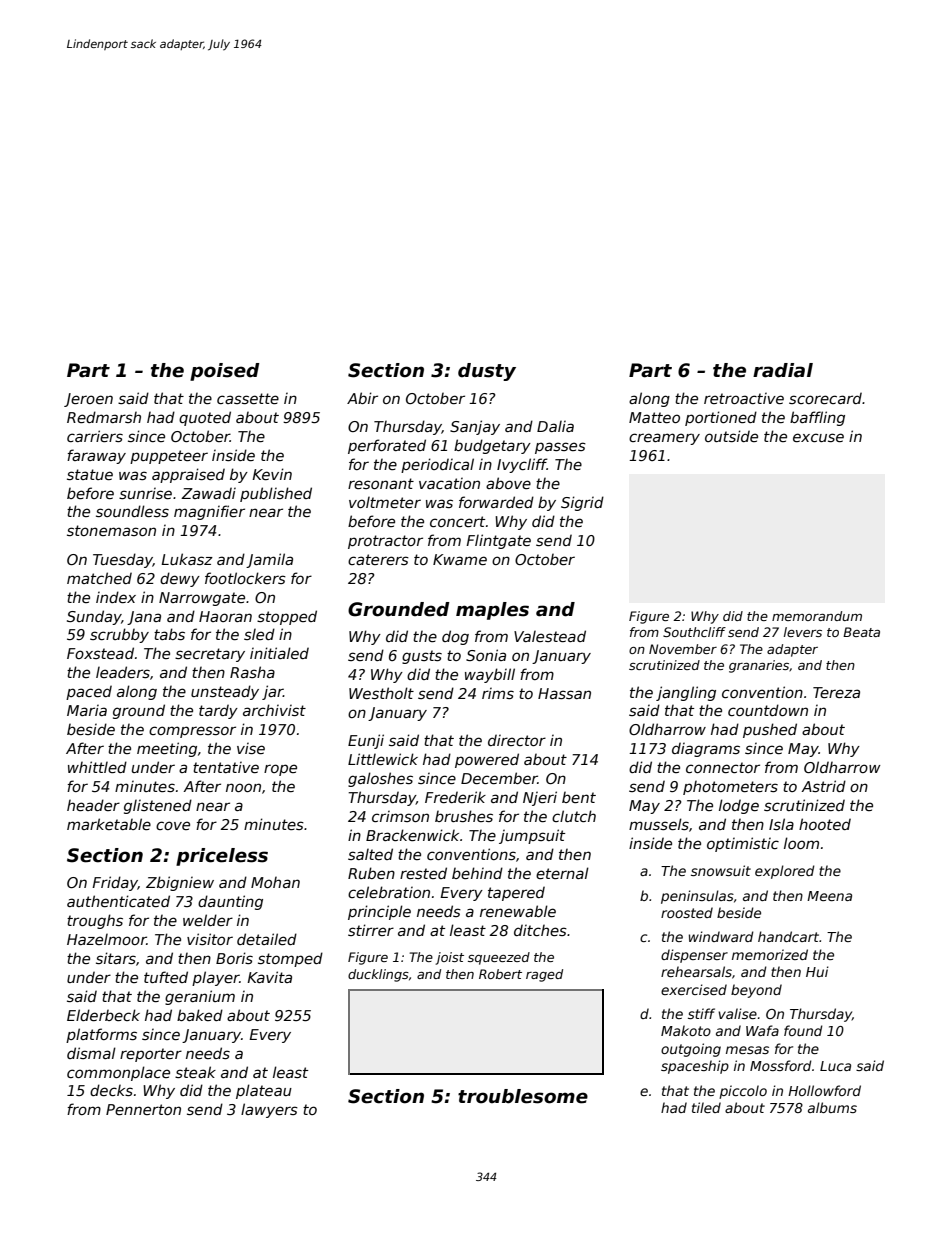 This screenshot has height=1233, width=952. Describe the element at coordinates (783, 370) in the screenshot. I see `radial` at that location.
